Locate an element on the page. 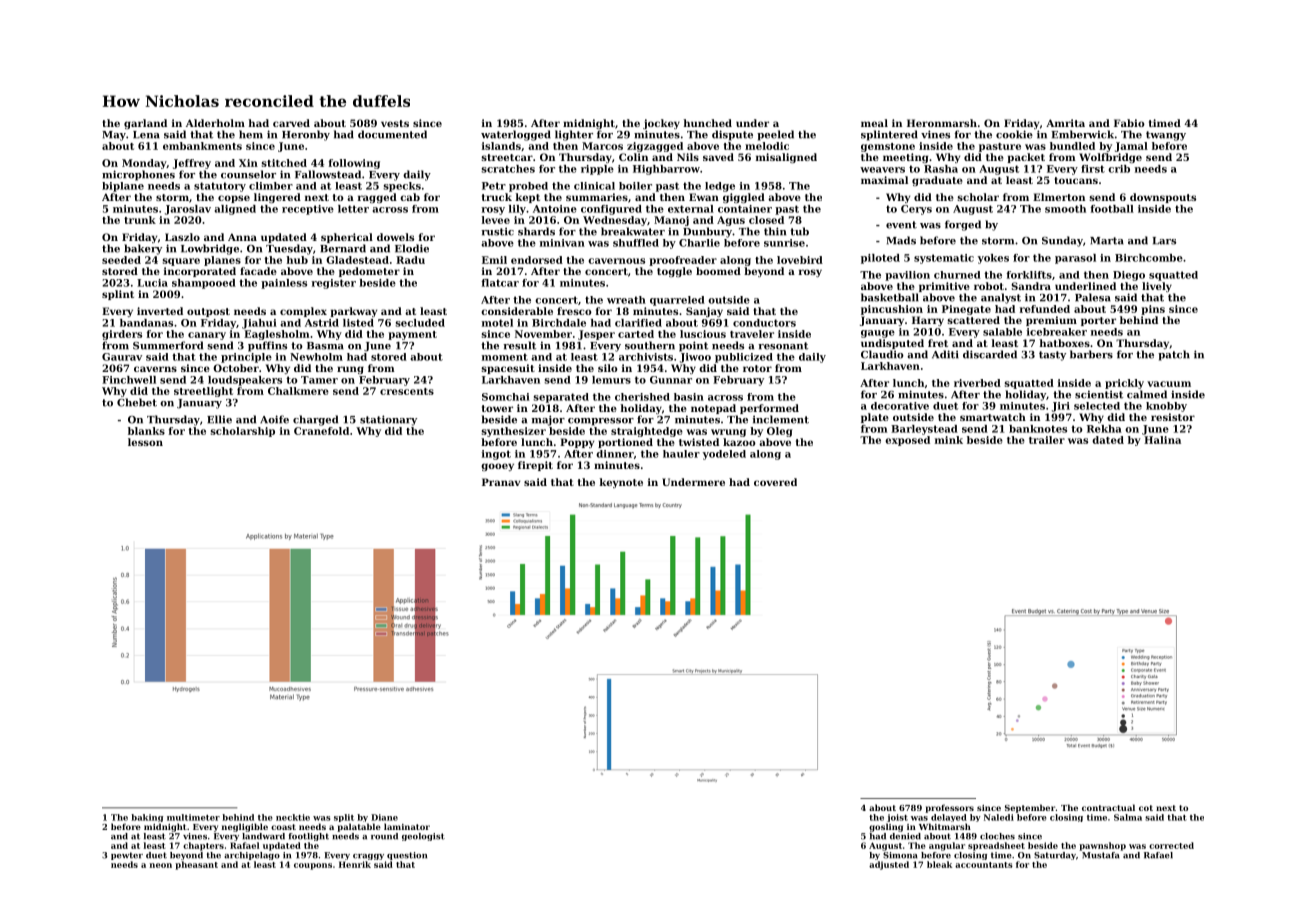  geologist is located at coordinates (423, 837).
